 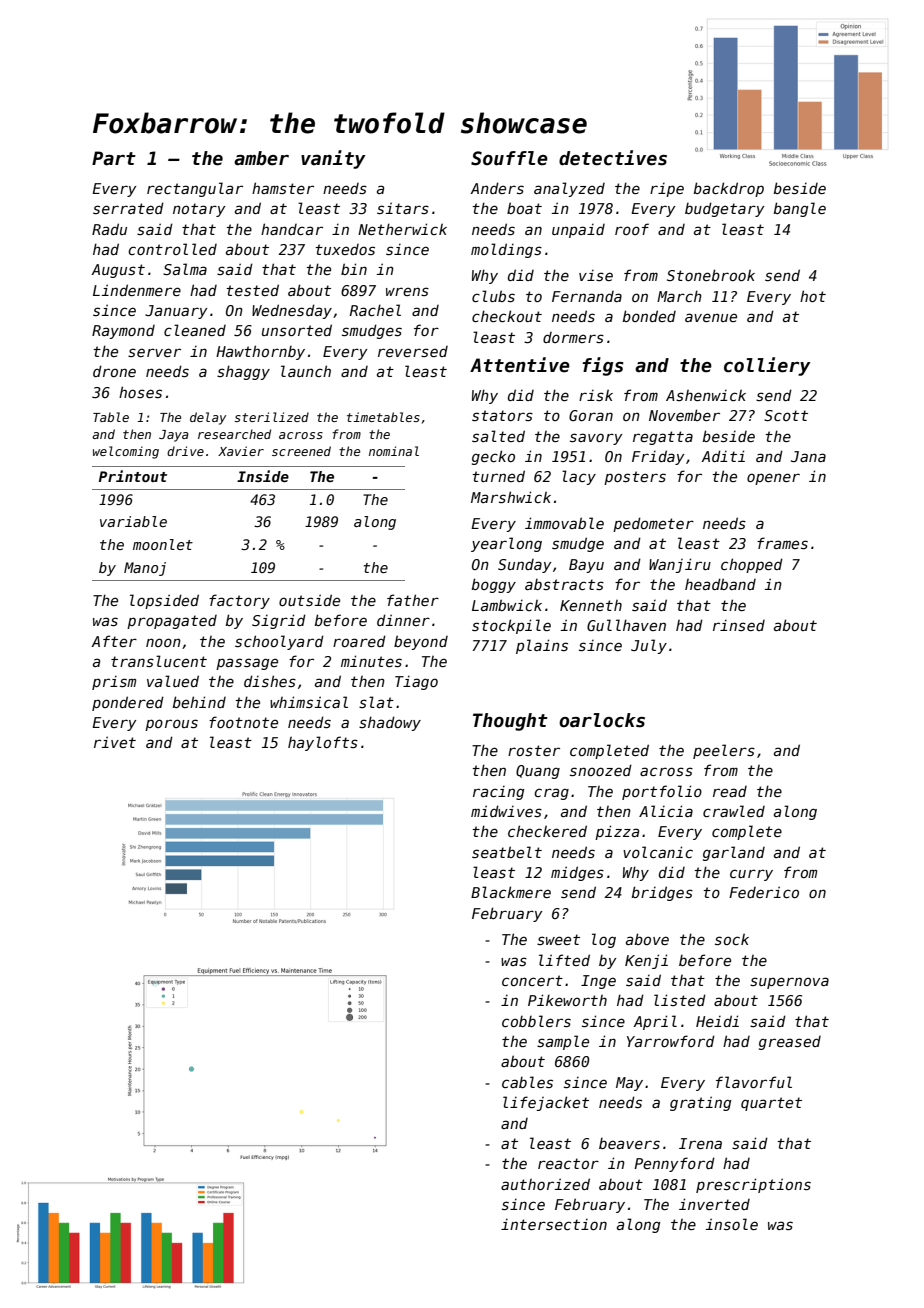 I want to click on factory, so click(x=239, y=601).
